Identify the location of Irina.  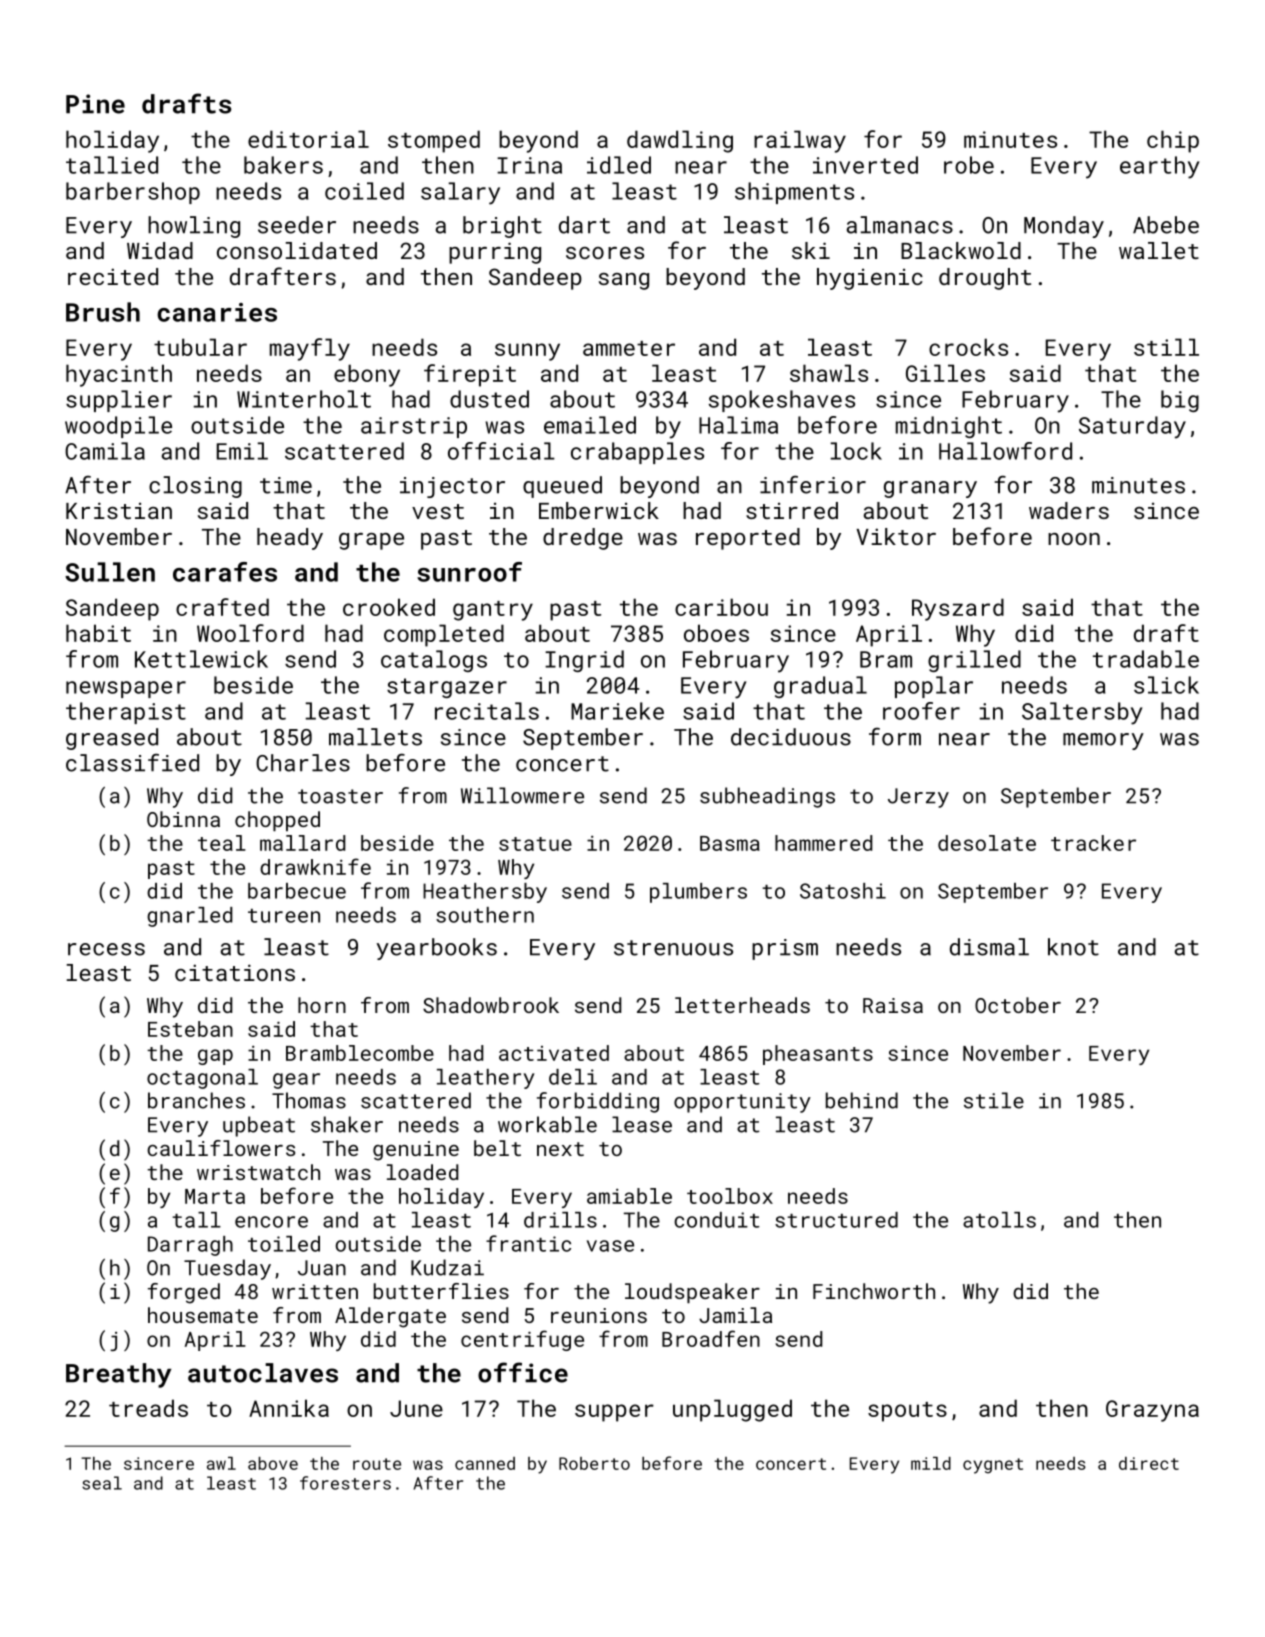
(529, 165).
